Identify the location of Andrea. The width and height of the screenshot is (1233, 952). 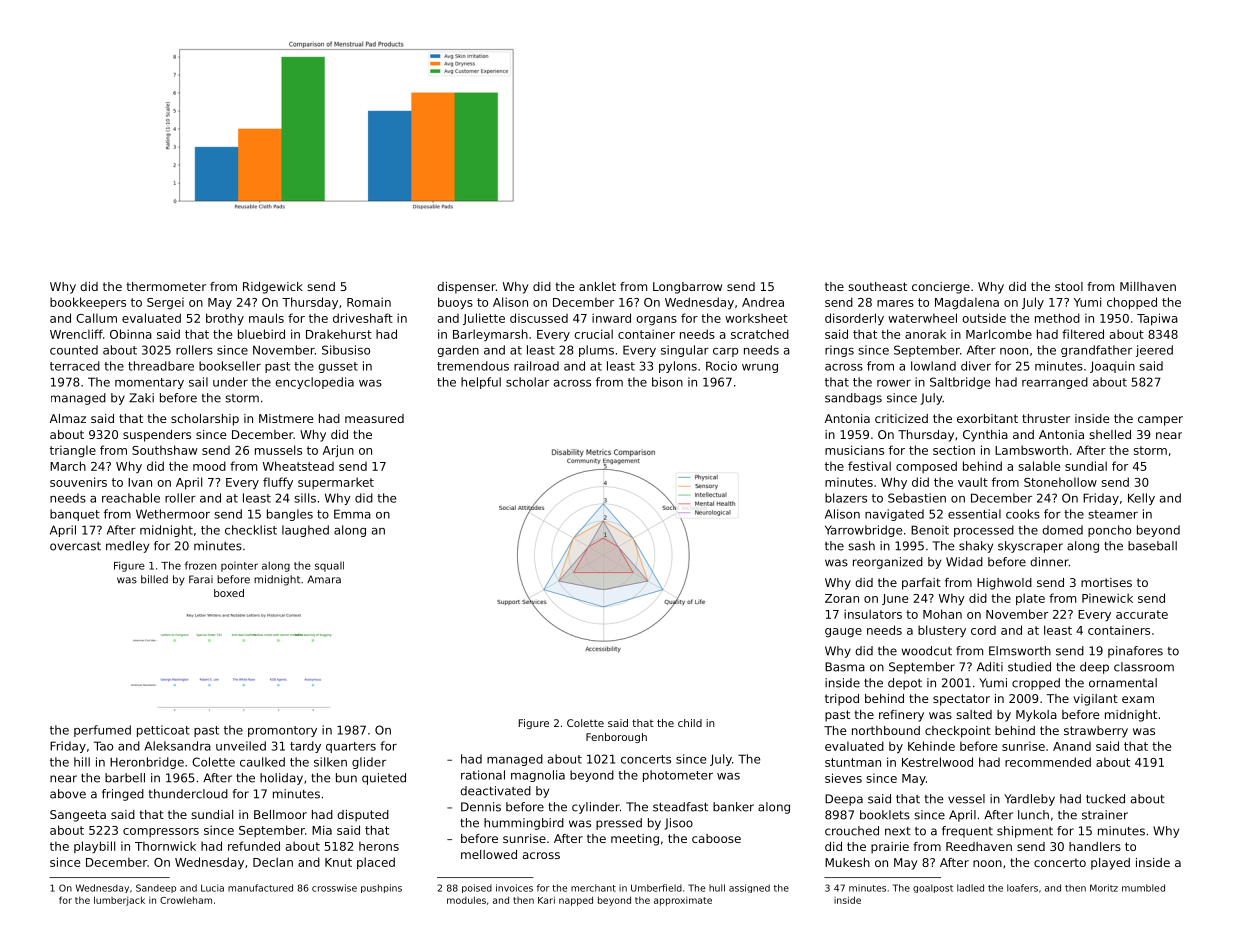
(763, 302).
